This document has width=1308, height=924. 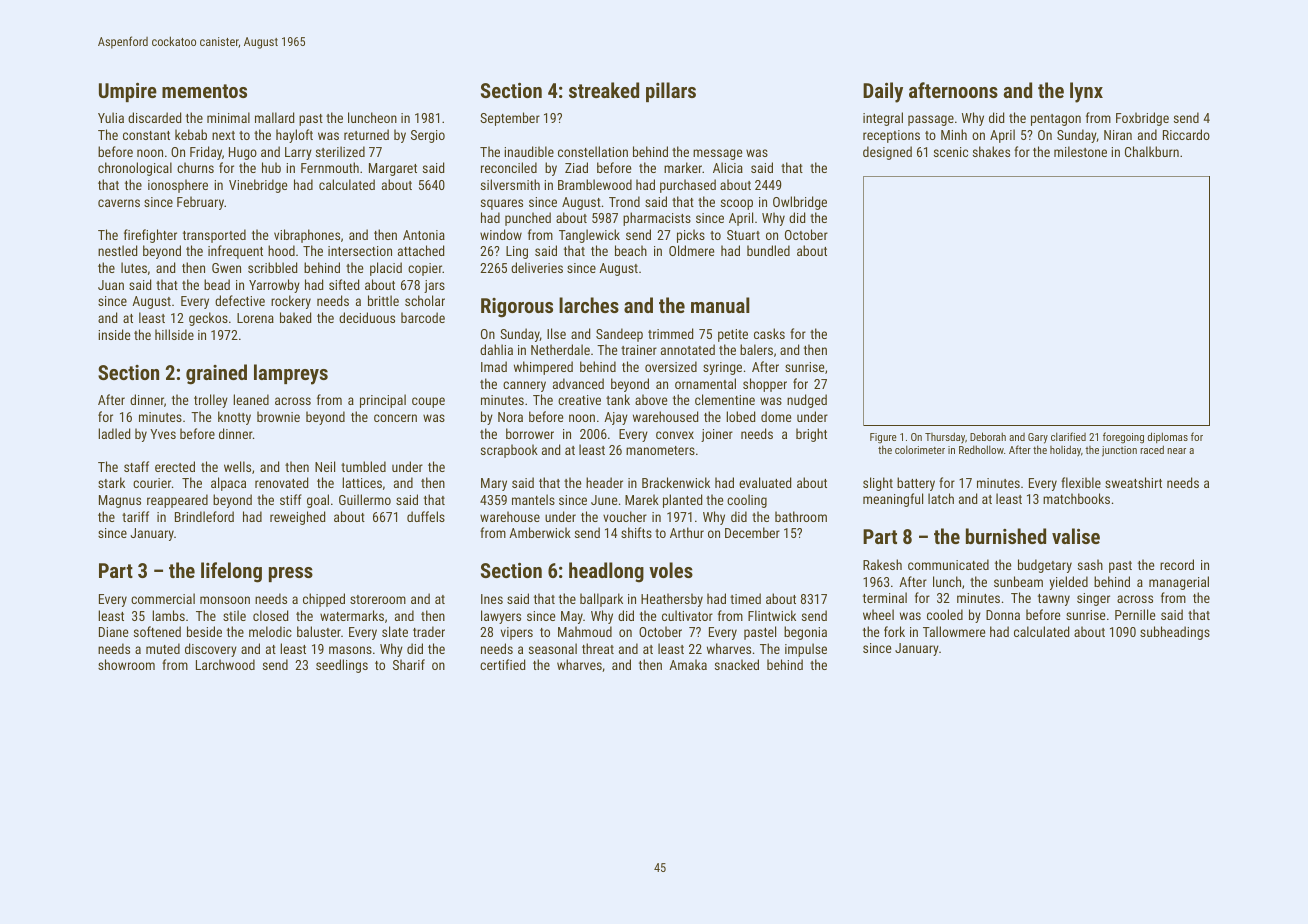 What do you see at coordinates (883, 92) in the document?
I see `Daily` at bounding box center [883, 92].
